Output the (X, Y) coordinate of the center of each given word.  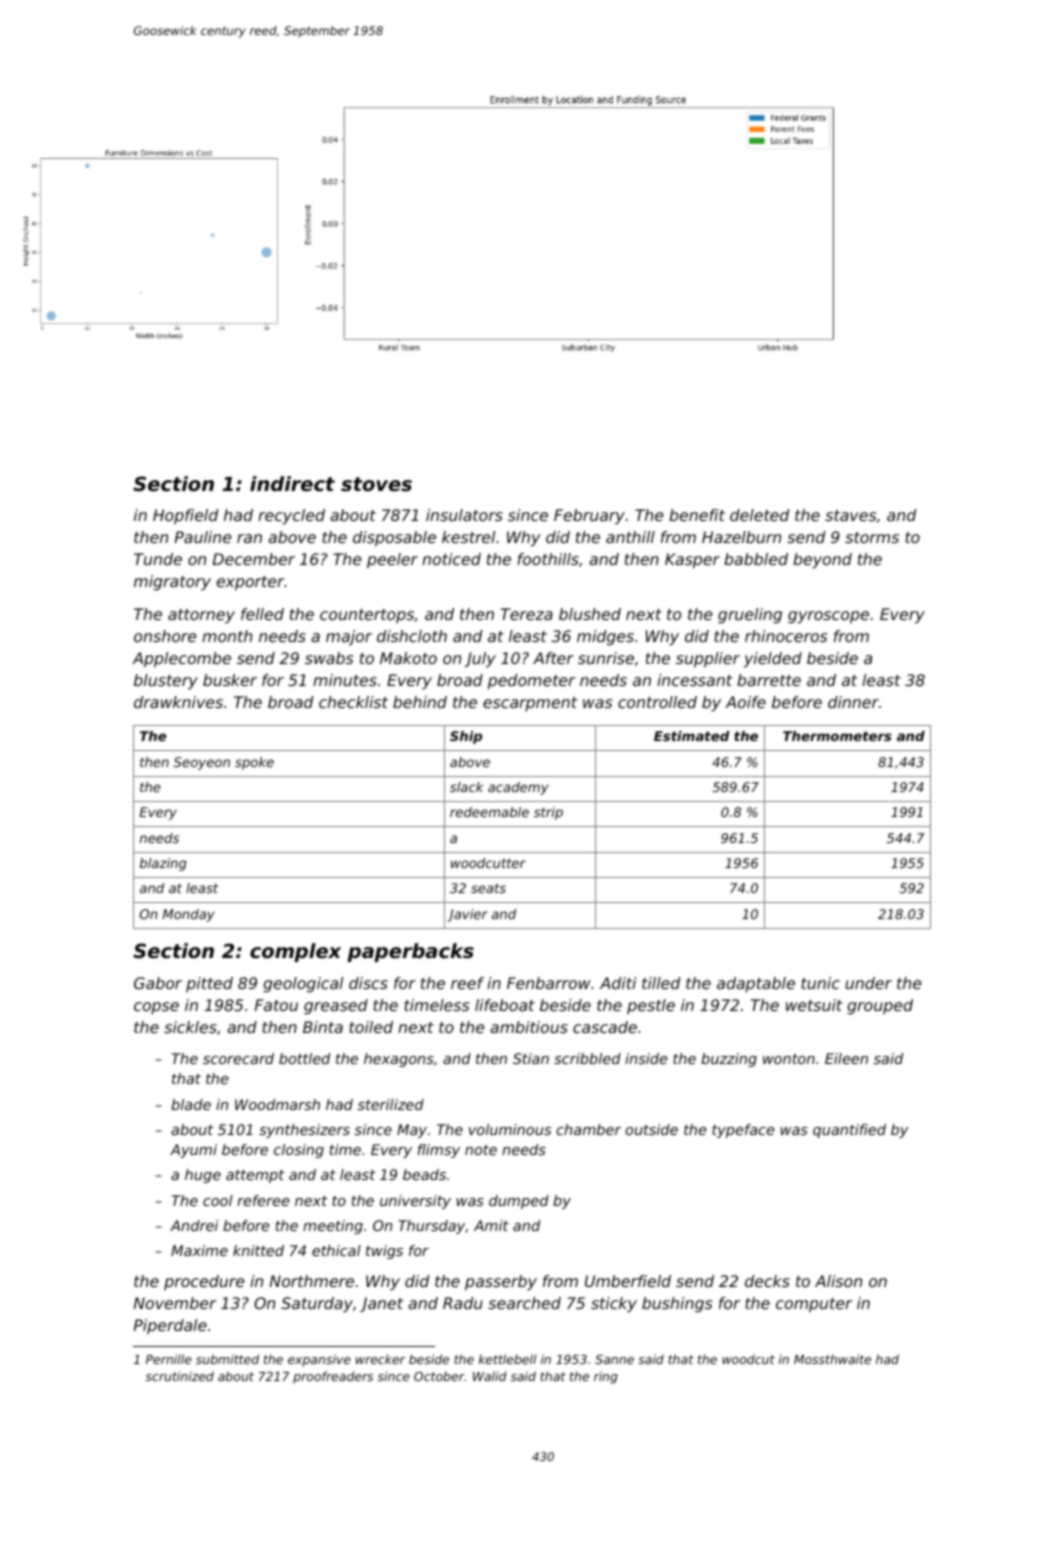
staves (850, 515)
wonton (789, 1059)
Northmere (312, 1281)
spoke (254, 763)
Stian (531, 1058)
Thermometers (837, 736)
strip (548, 813)
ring (606, 1377)
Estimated (691, 736)
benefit (697, 515)
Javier (468, 915)
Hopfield (186, 516)
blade (191, 1104)
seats (488, 888)
